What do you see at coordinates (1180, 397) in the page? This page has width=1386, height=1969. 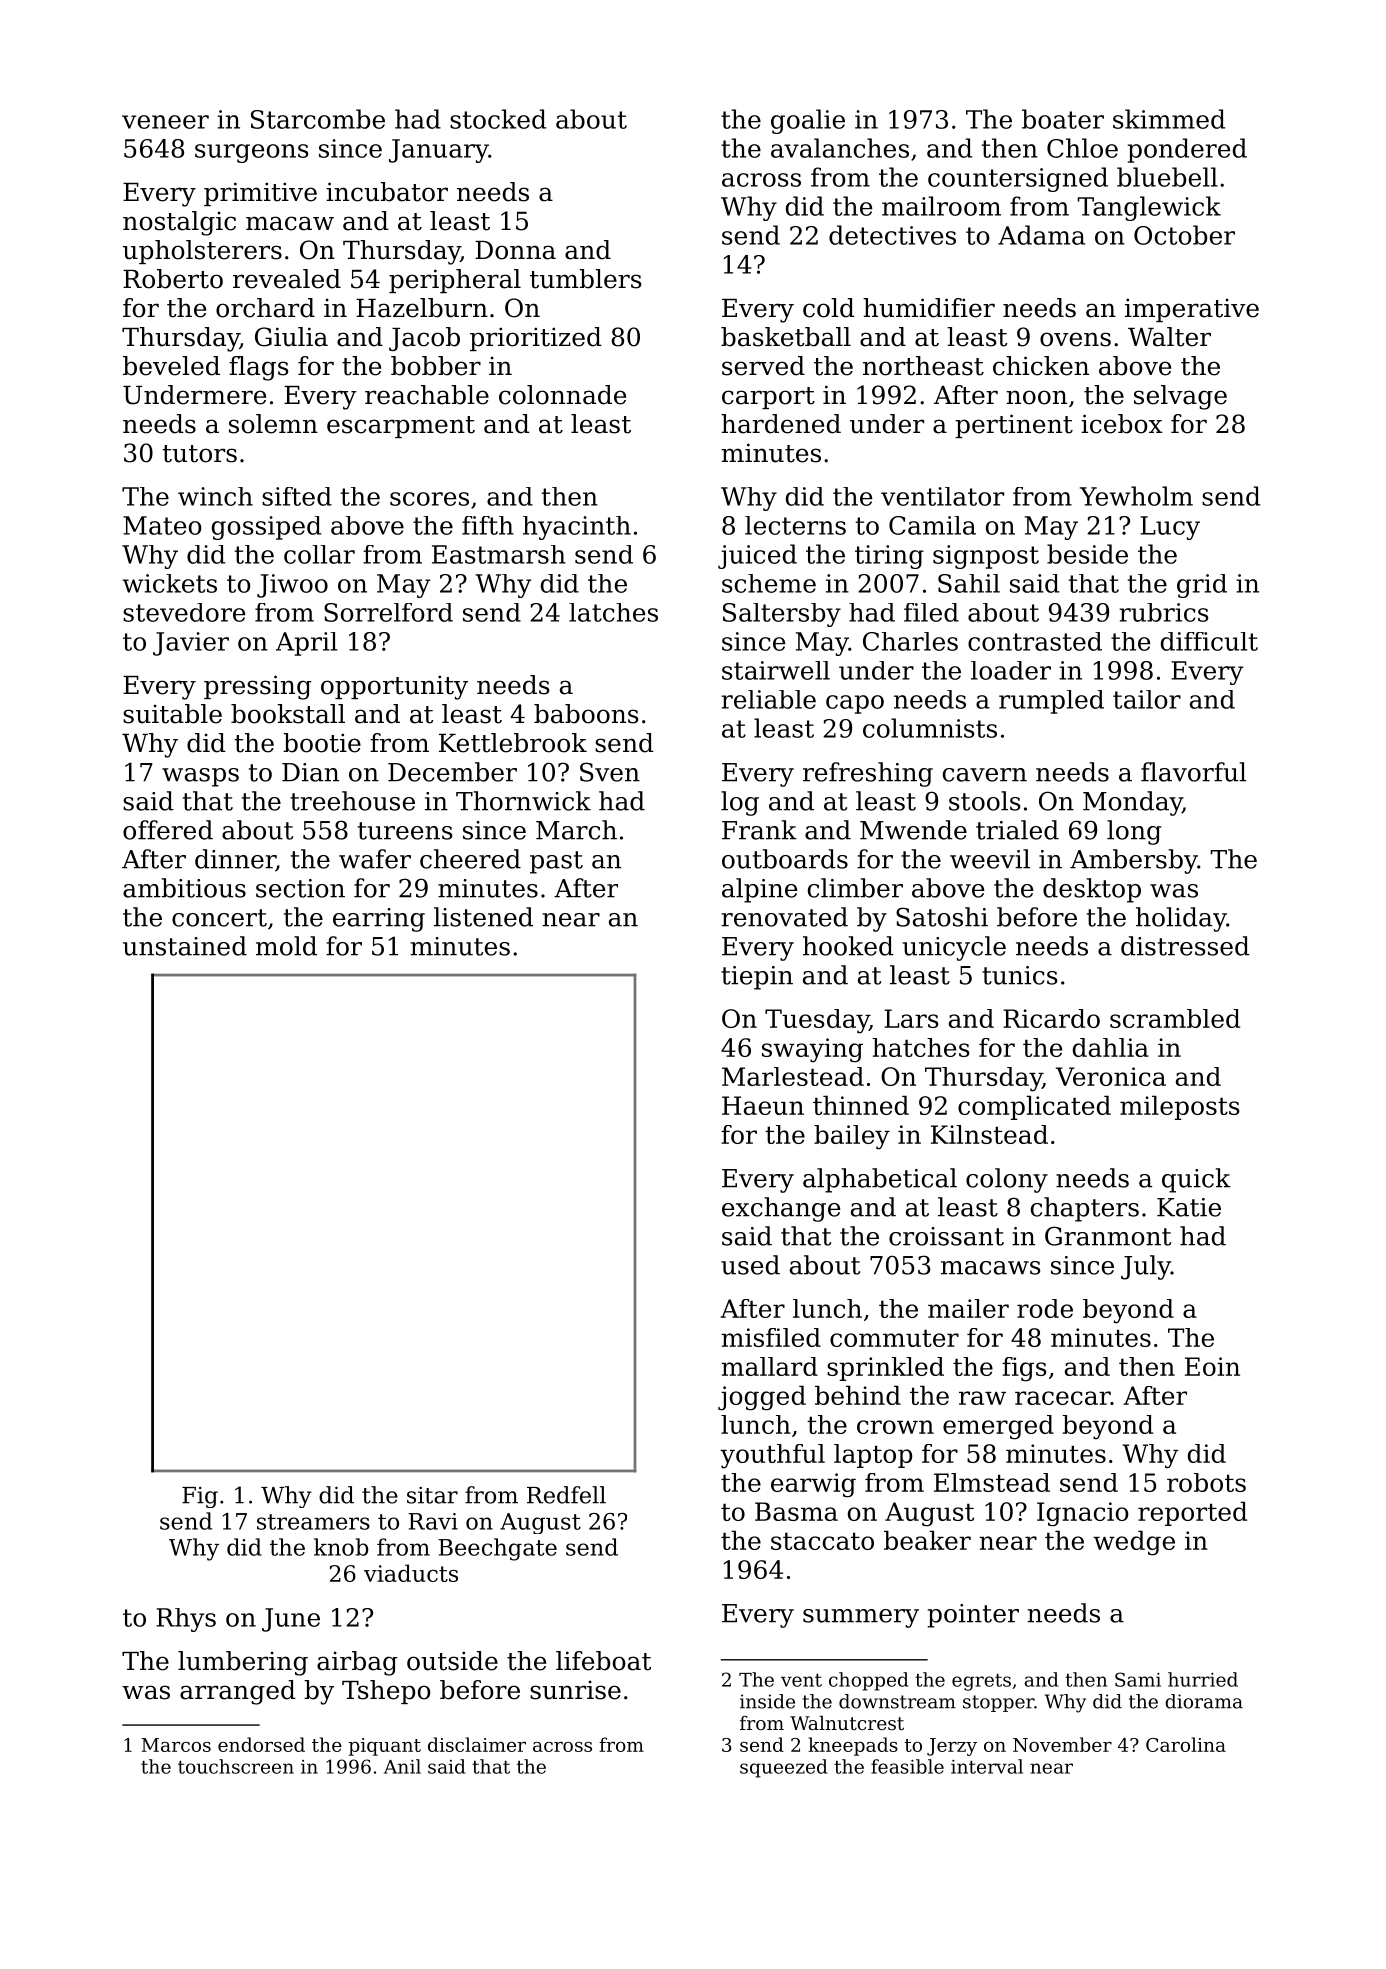 I see `selvage` at bounding box center [1180, 397].
